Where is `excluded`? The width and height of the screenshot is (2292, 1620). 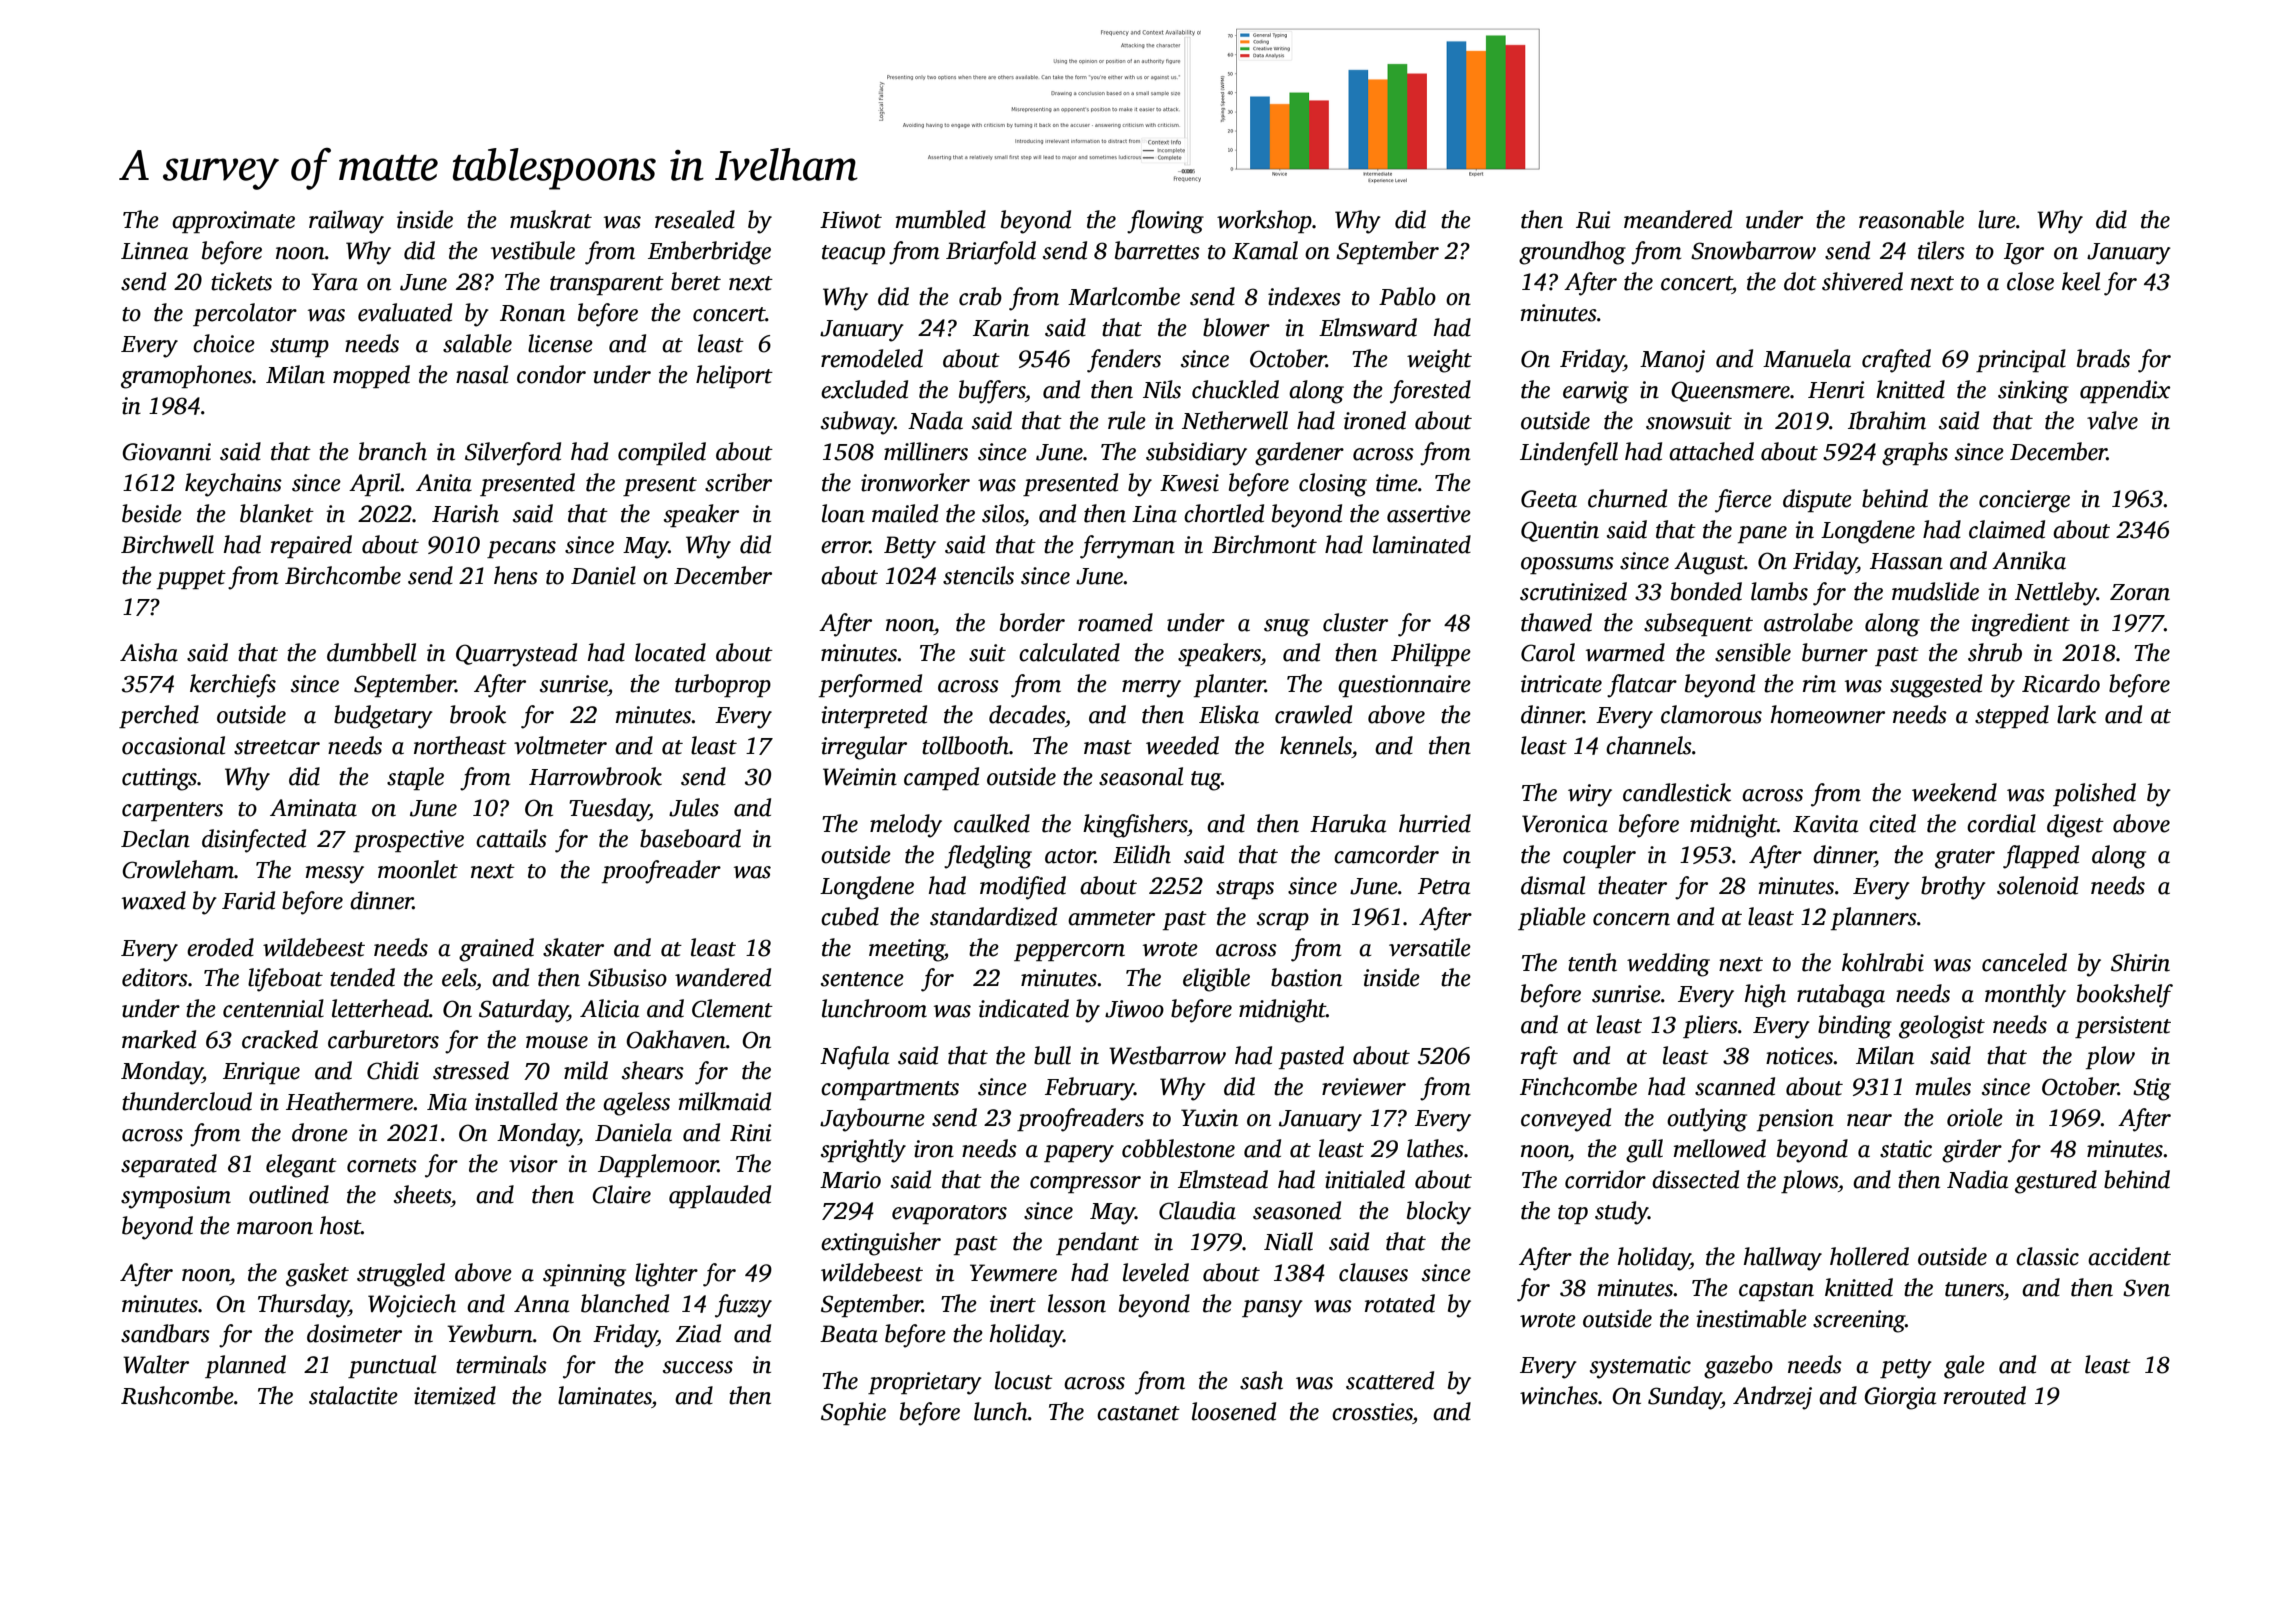 excluded is located at coordinates (864, 389).
